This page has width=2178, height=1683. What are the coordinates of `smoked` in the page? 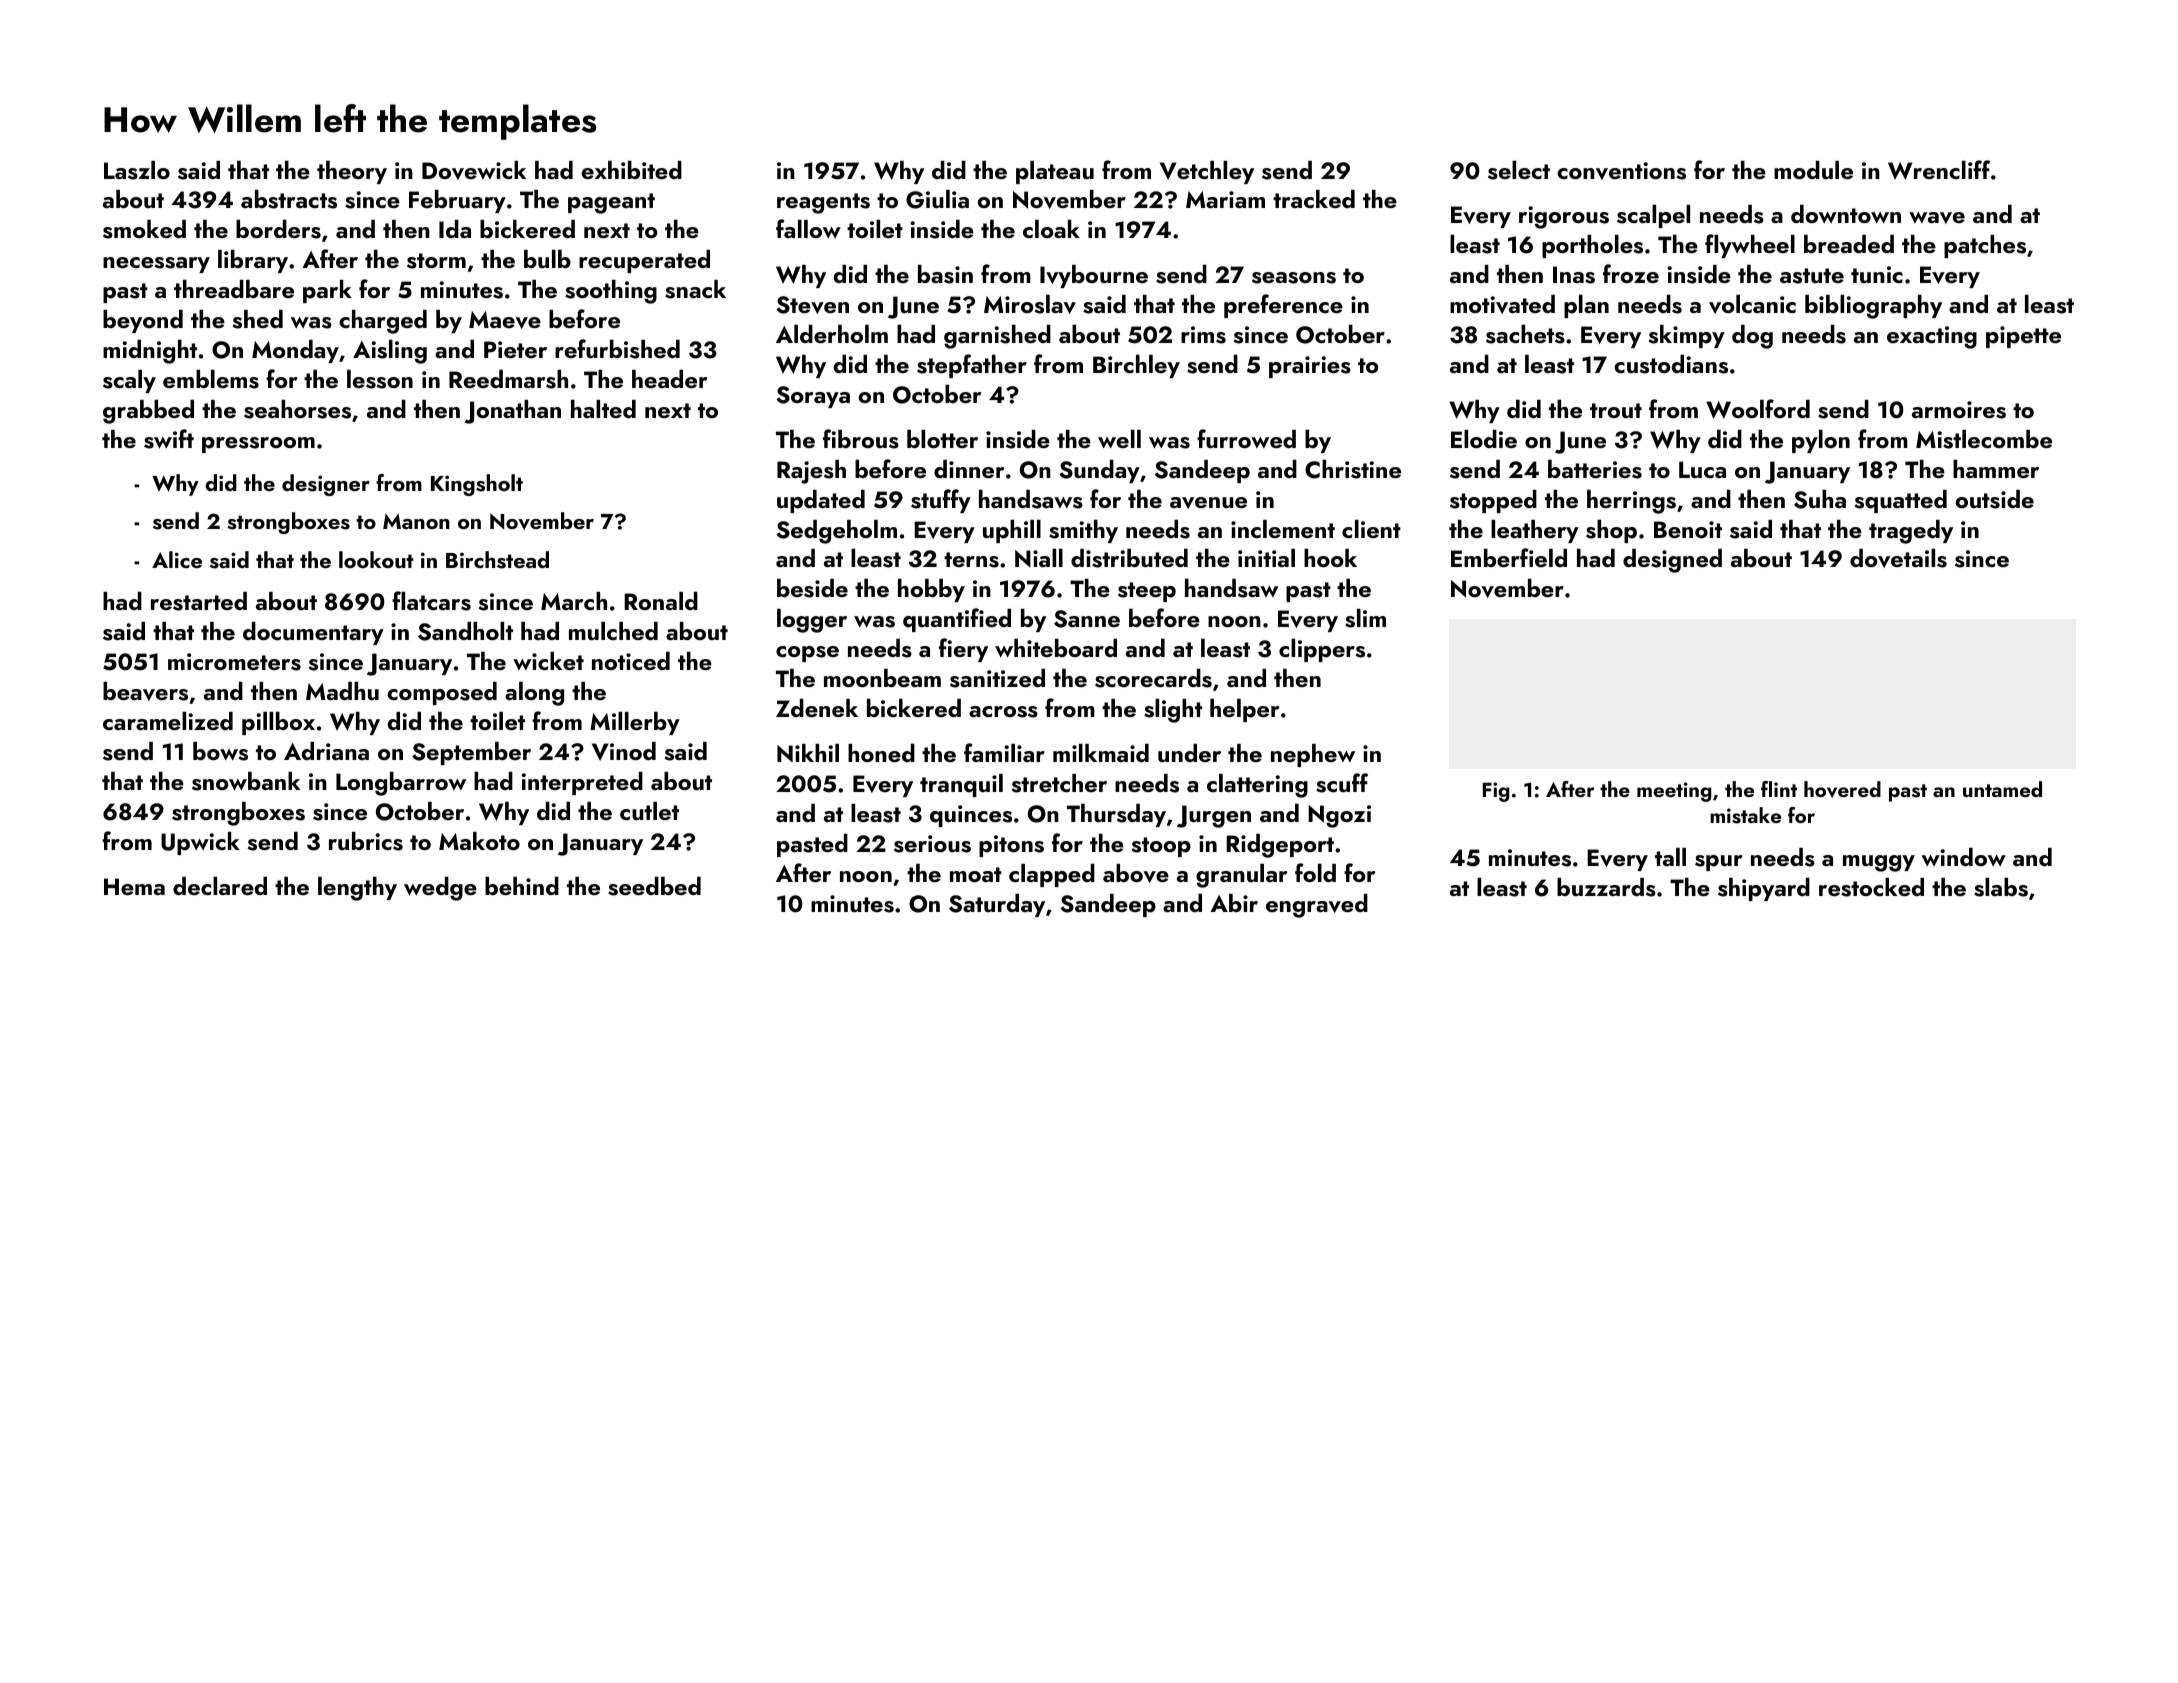 It's located at (144, 229).
